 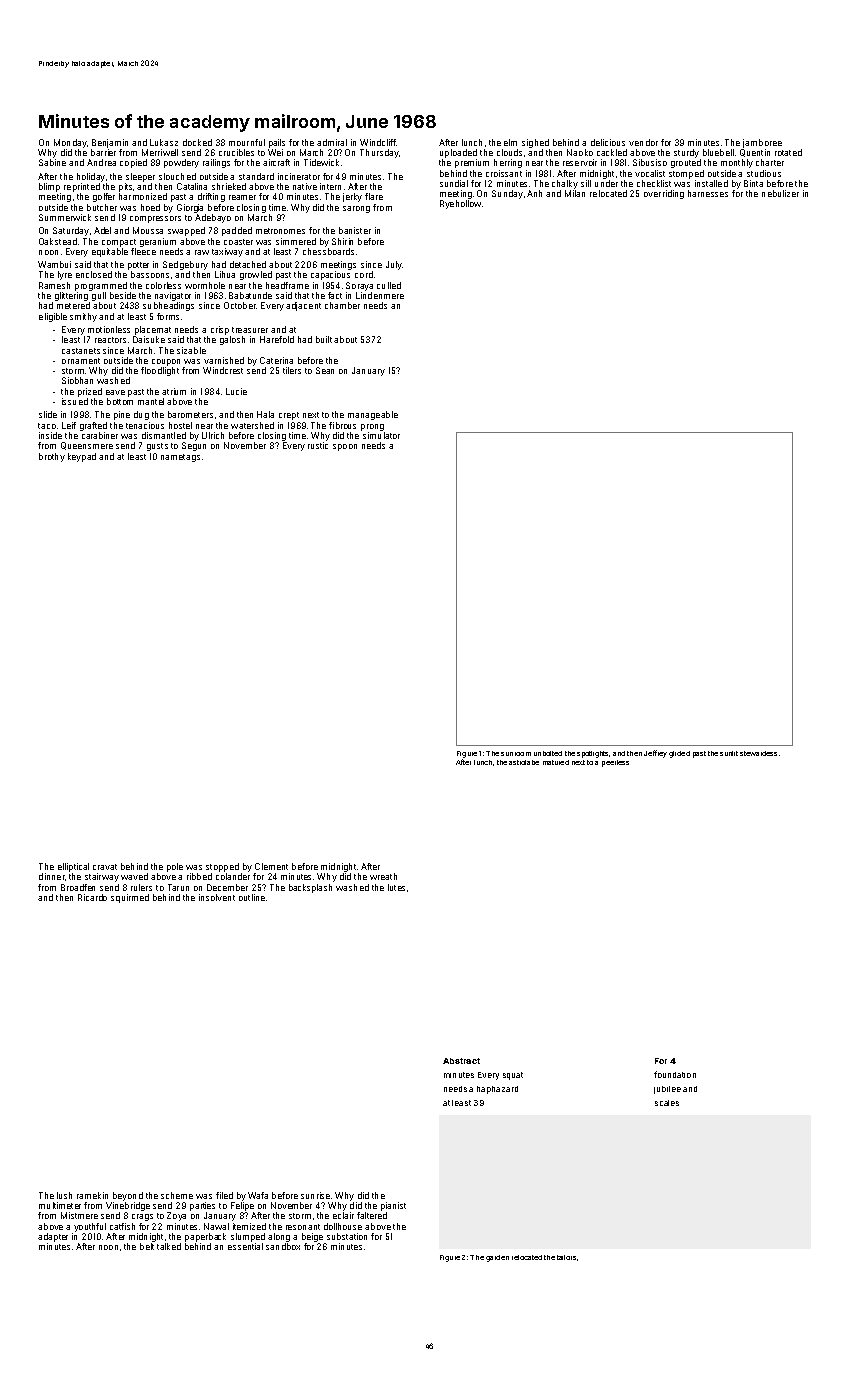 What do you see at coordinates (178, 887) in the image?
I see `Tarun` at bounding box center [178, 887].
